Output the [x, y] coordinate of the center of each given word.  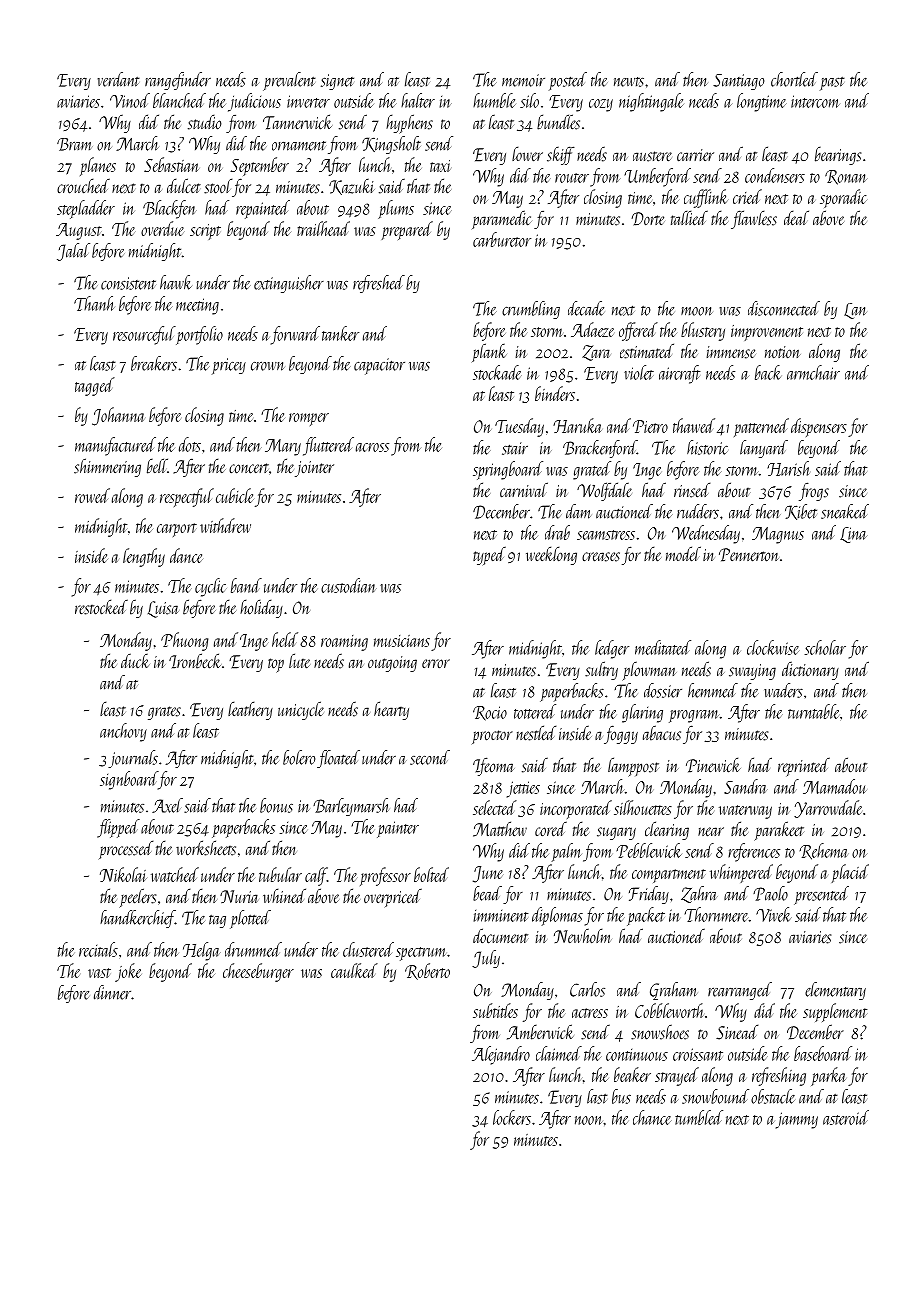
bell [157, 466]
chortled [794, 79]
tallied [689, 218]
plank [489, 352]
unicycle [301, 710]
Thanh [94, 303]
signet [337, 82]
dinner [112, 992]
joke [128, 972]
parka [828, 1076]
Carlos [587, 989]
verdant [119, 79]
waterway [745, 812]
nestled [536, 733]
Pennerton [749, 555]
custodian [349, 585]
